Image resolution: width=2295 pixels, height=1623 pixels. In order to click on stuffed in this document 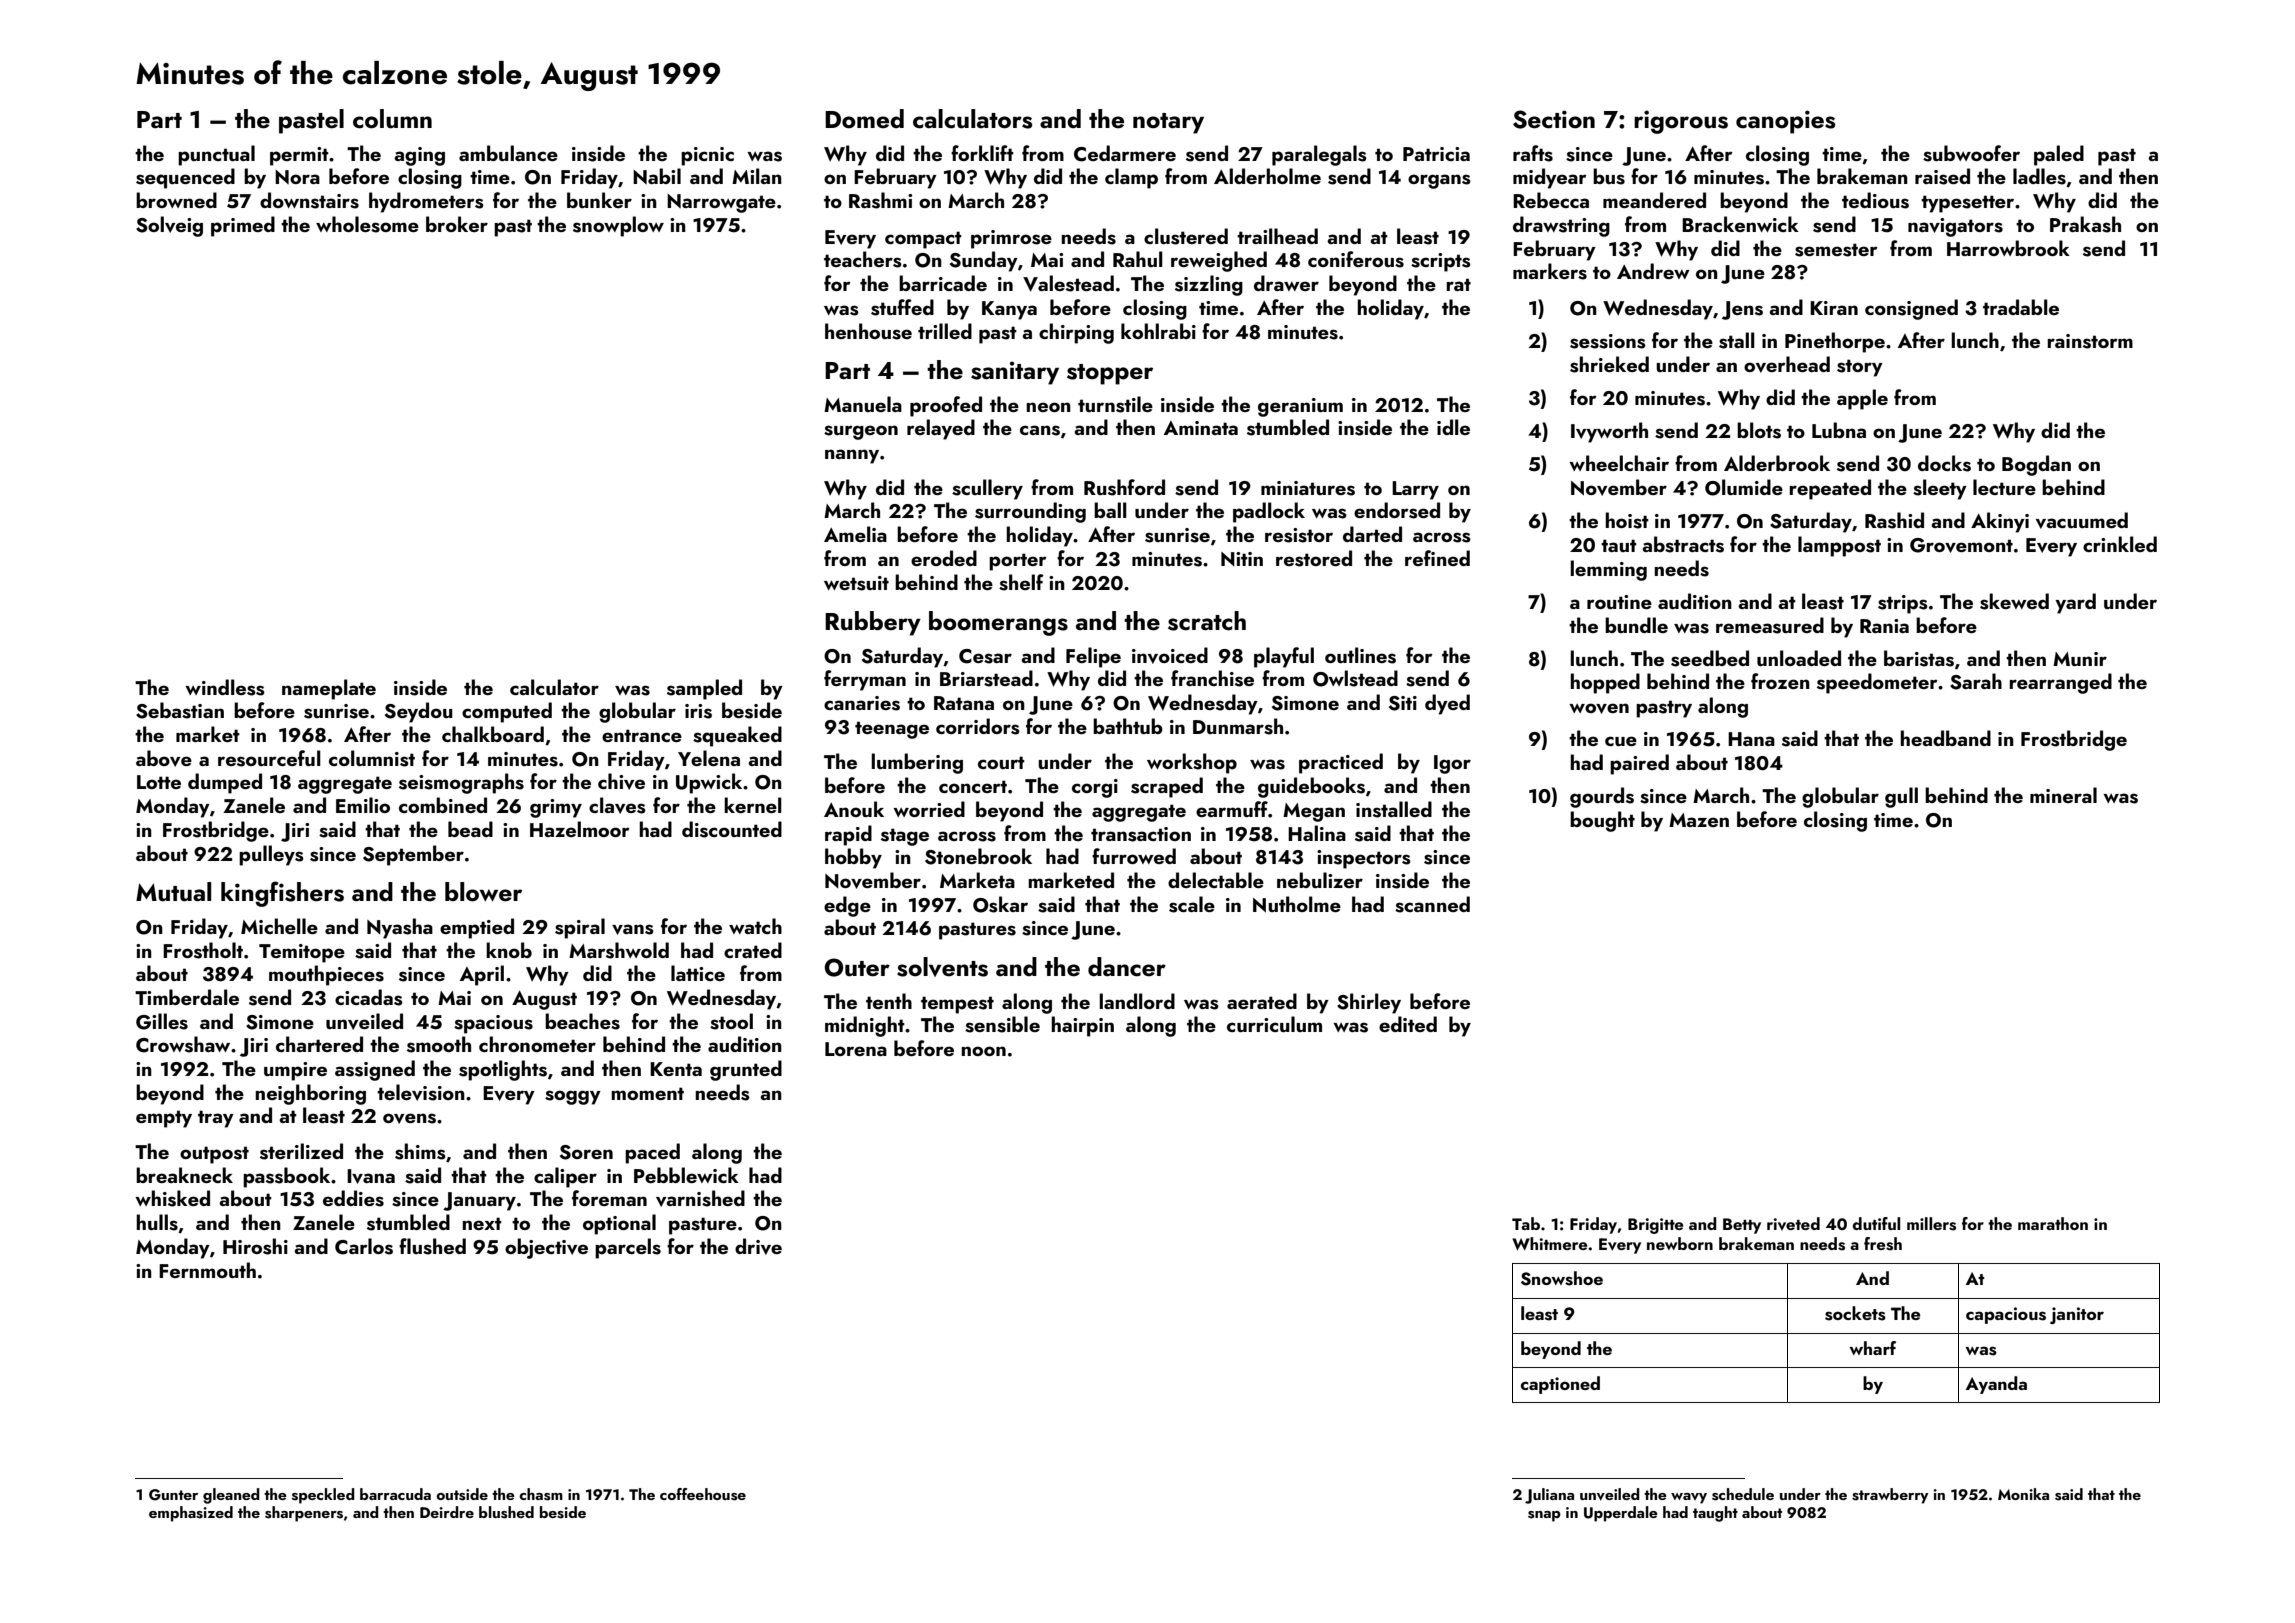, I will do `click(902, 307)`.
